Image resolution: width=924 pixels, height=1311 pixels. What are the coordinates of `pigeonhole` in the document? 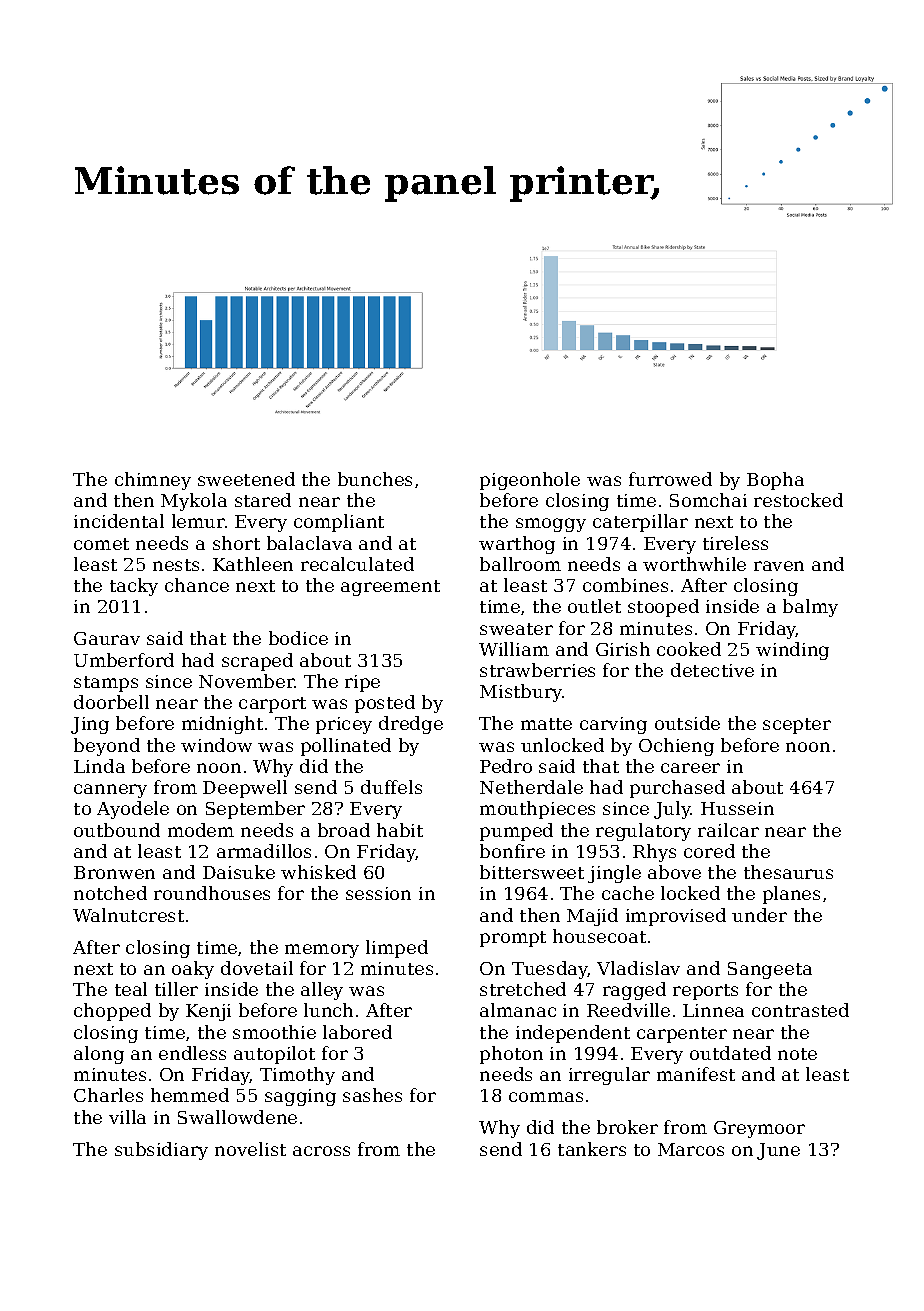 It's located at (530, 481).
